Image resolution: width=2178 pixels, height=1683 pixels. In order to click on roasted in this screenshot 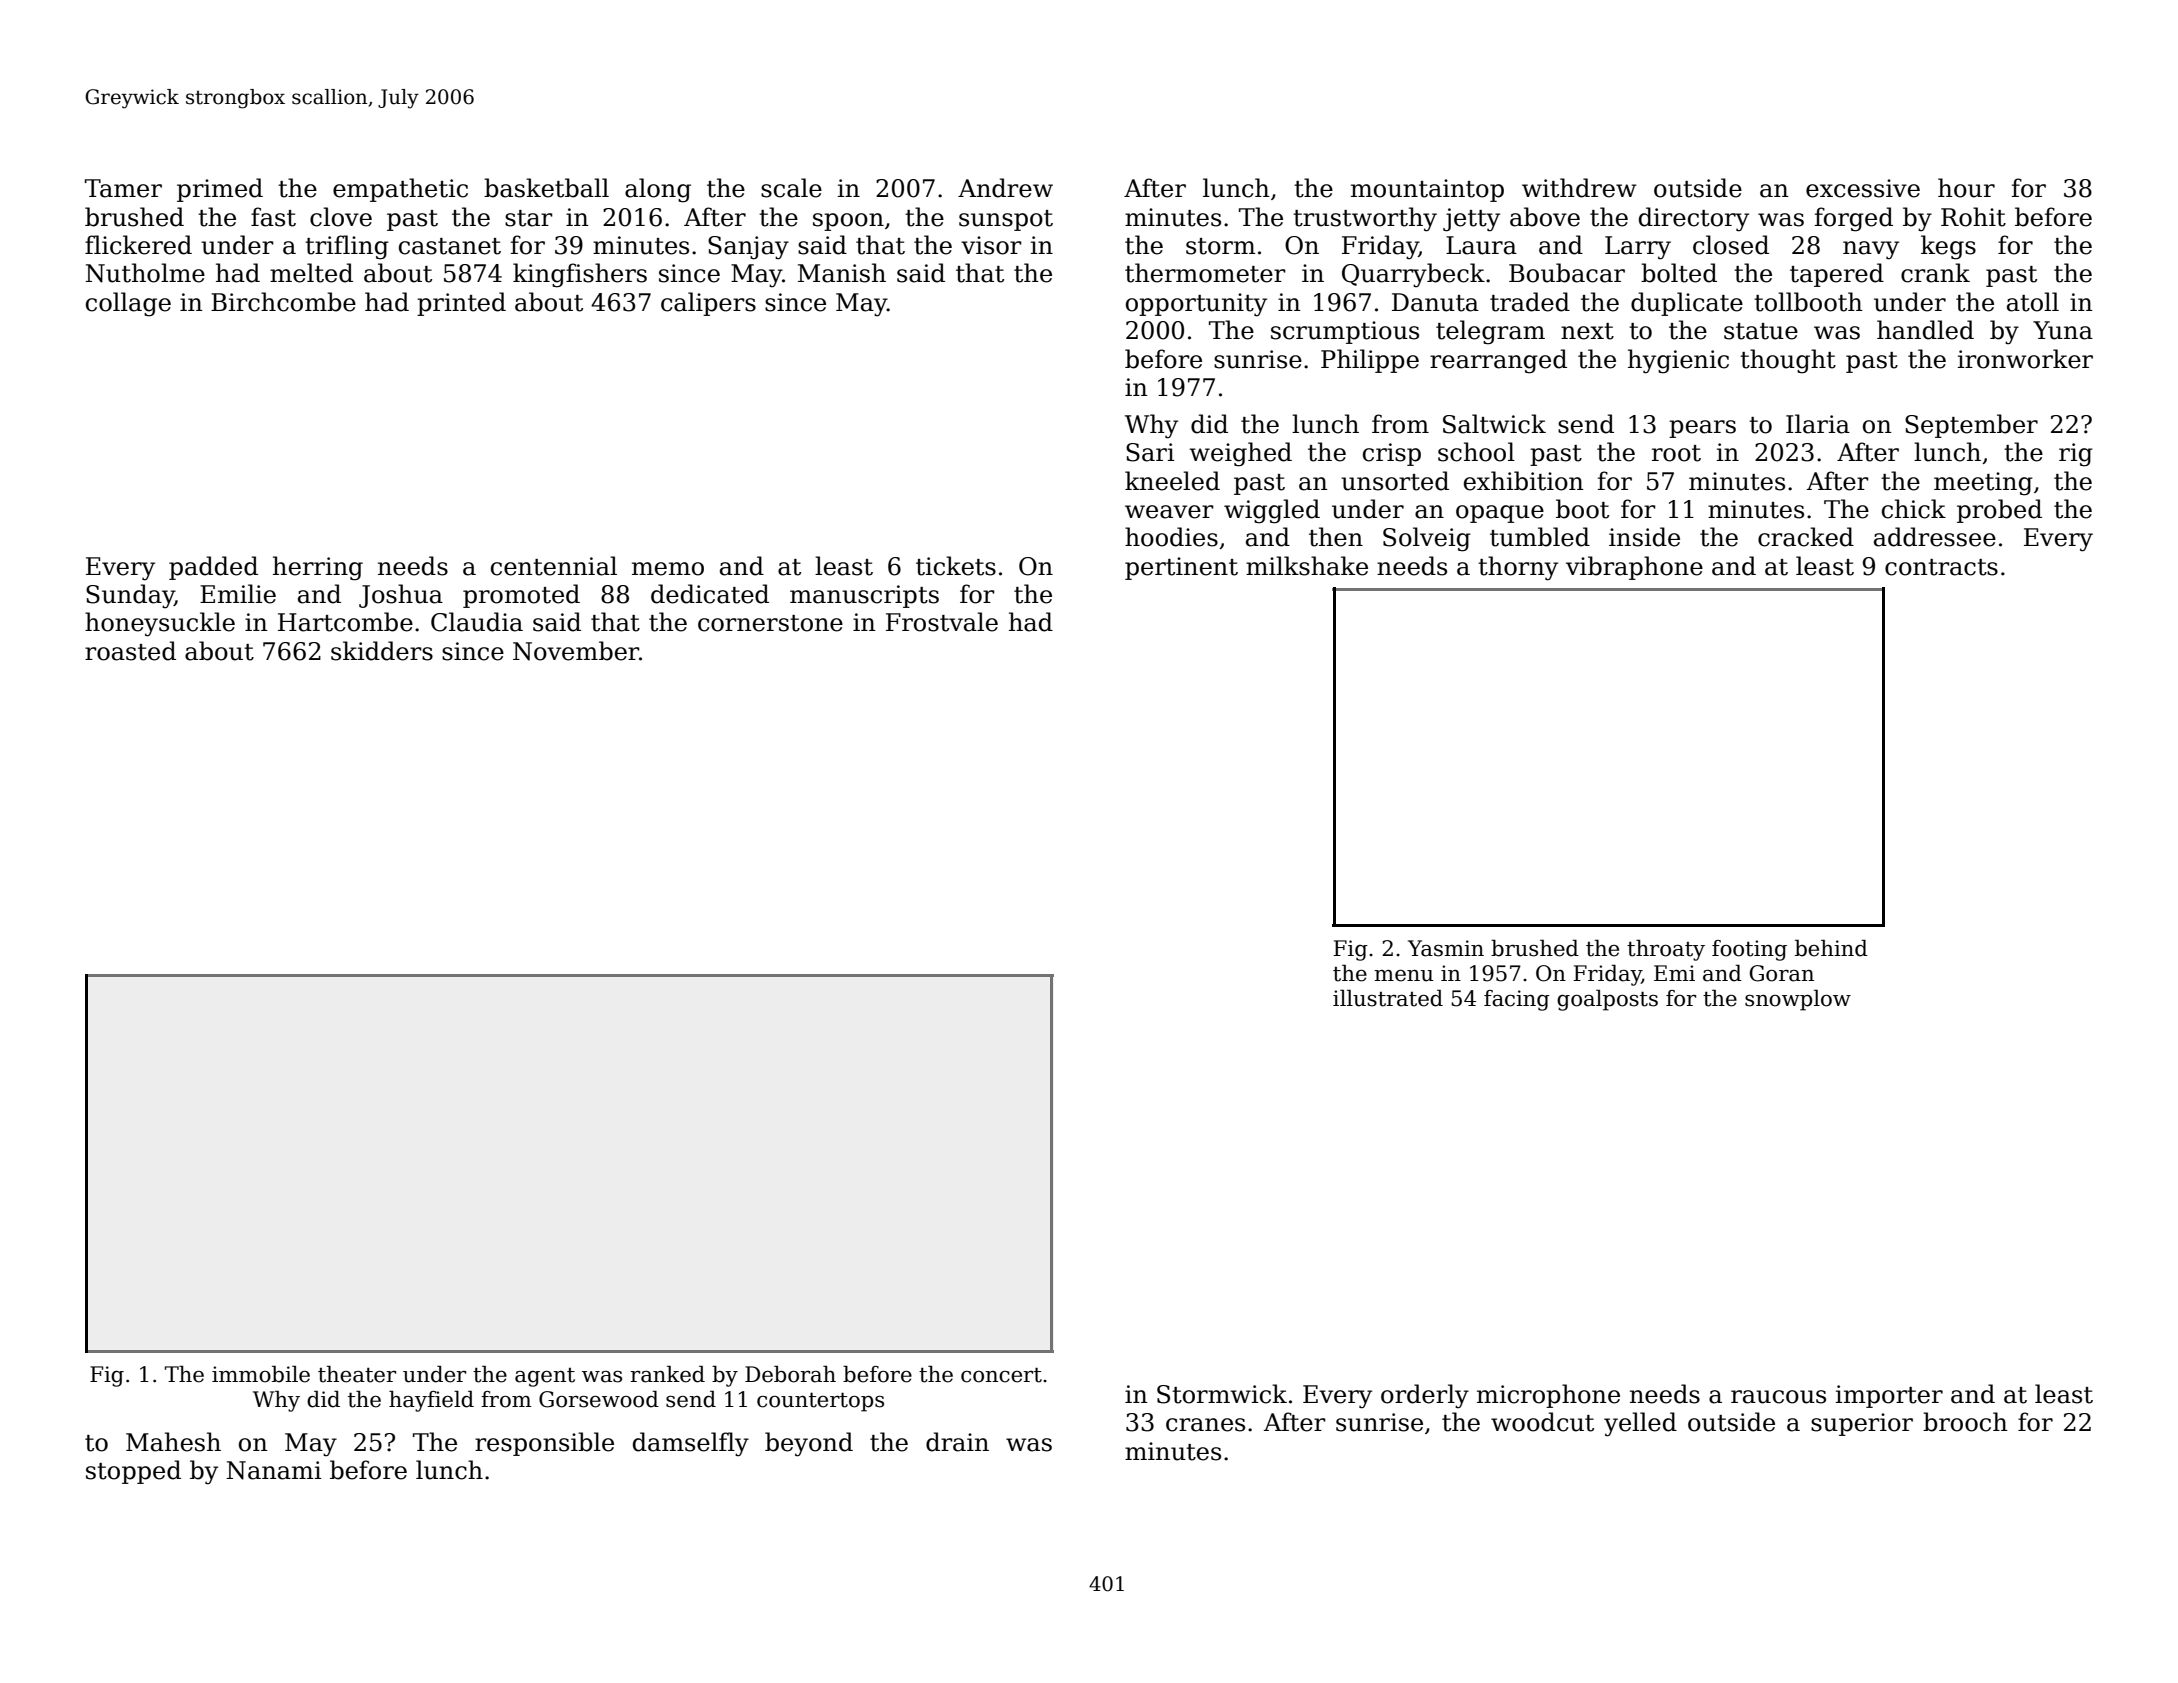, I will do `click(130, 651)`.
